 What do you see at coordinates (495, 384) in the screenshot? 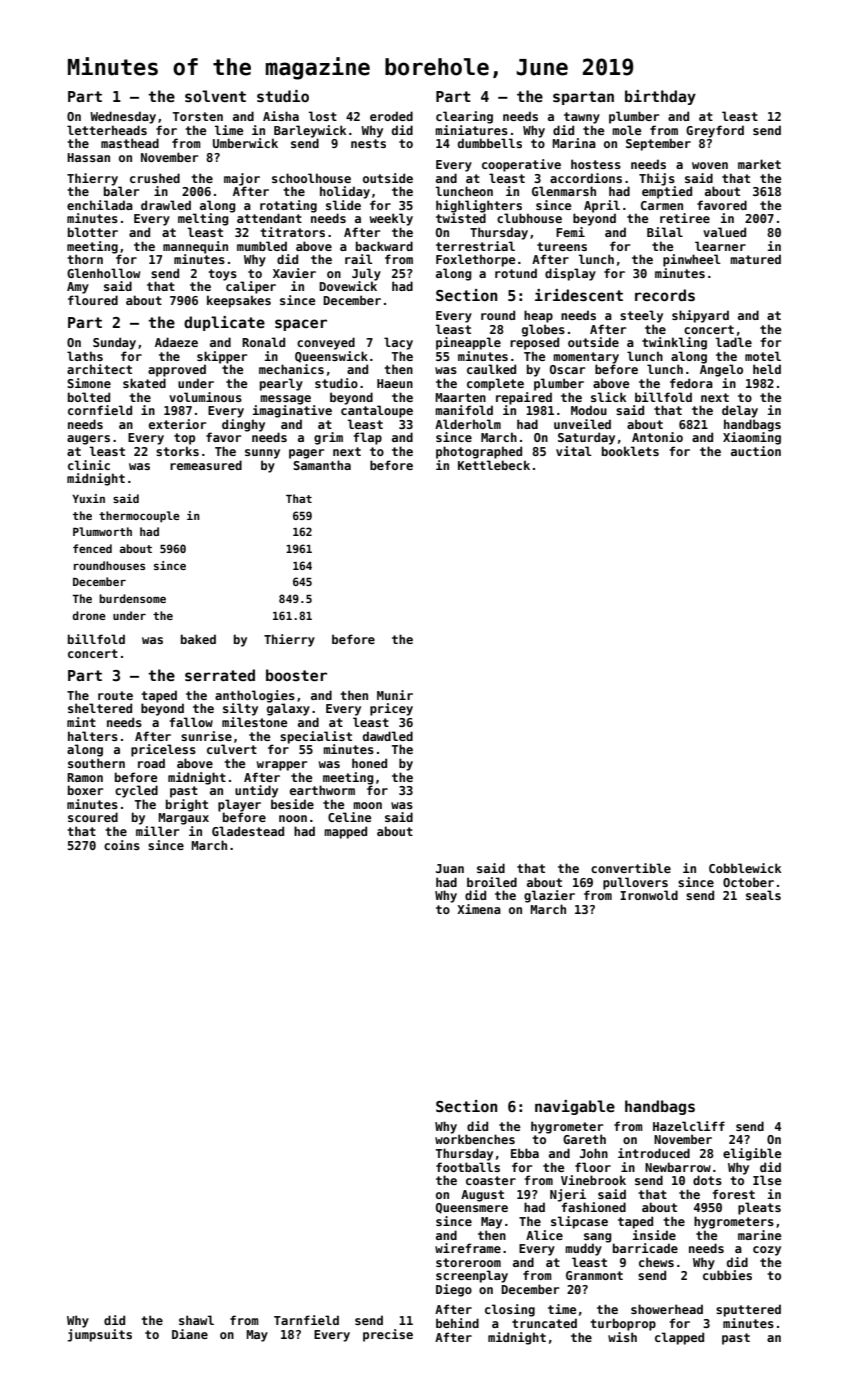
I see `complete` at bounding box center [495, 384].
